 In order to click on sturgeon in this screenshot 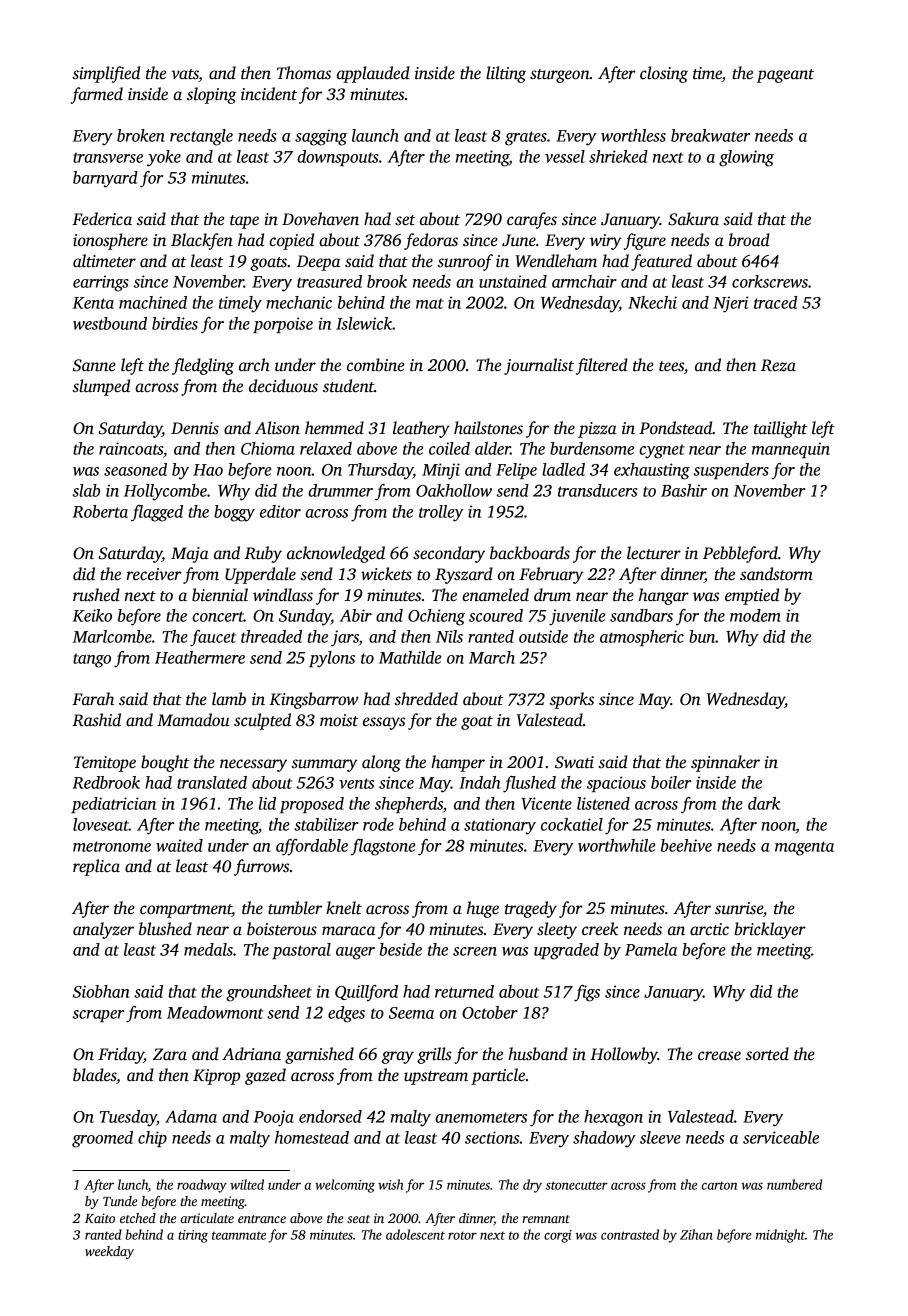, I will do `click(560, 76)`.
